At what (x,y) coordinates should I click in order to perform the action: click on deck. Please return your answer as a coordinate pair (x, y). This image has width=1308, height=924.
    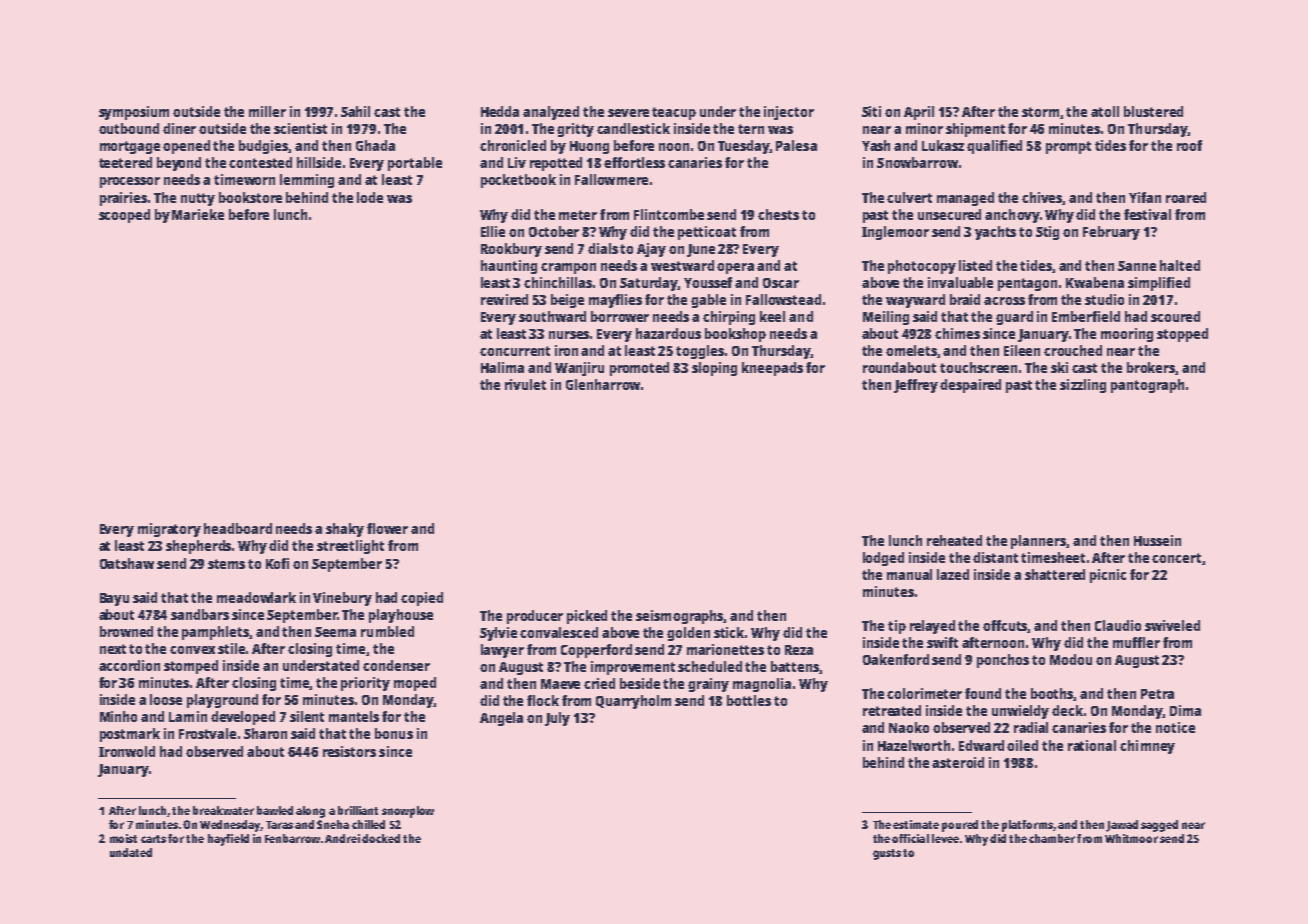
    Looking at the image, I should click on (1067, 710).
